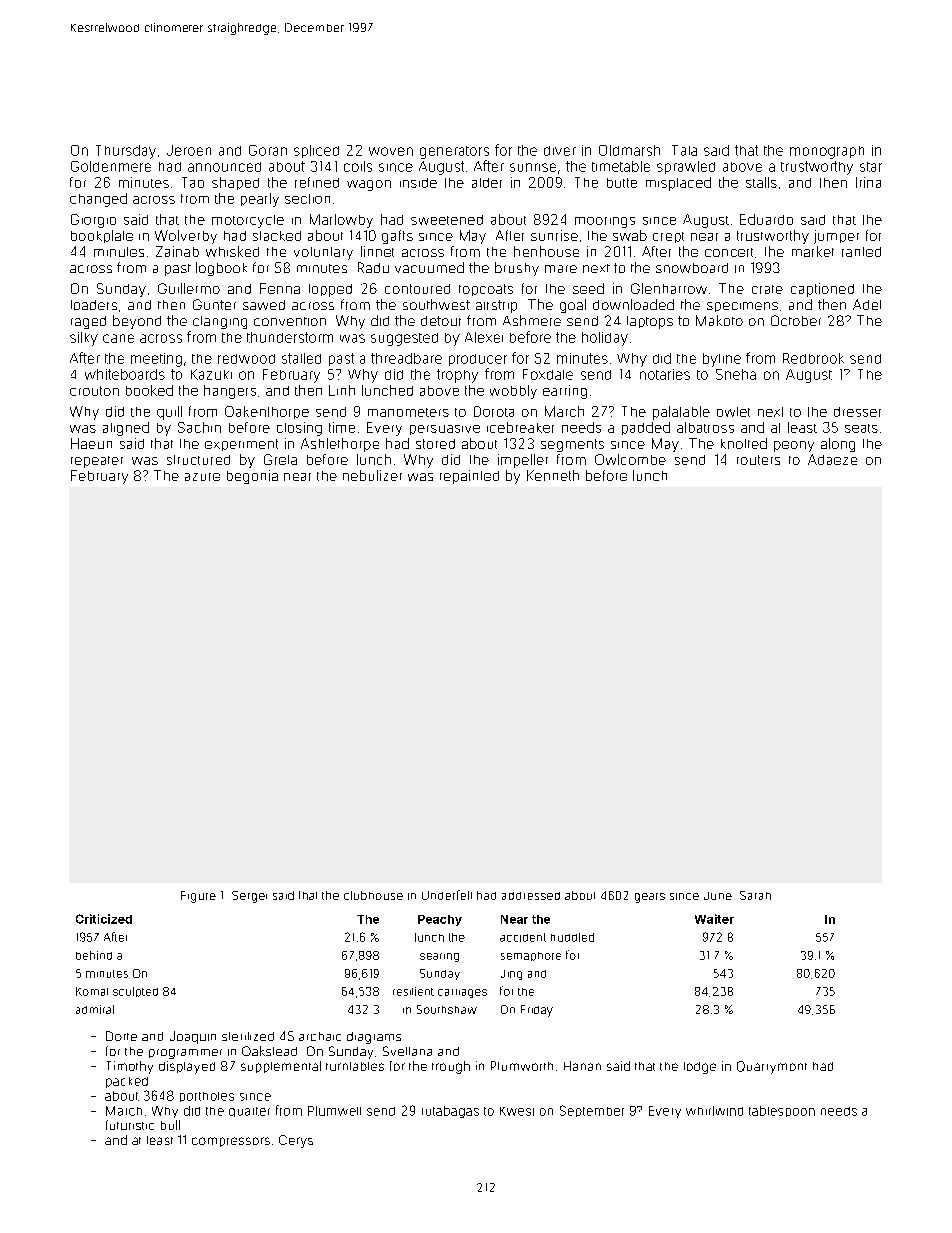  What do you see at coordinates (469, 477) in the screenshot?
I see `repainted` at bounding box center [469, 477].
